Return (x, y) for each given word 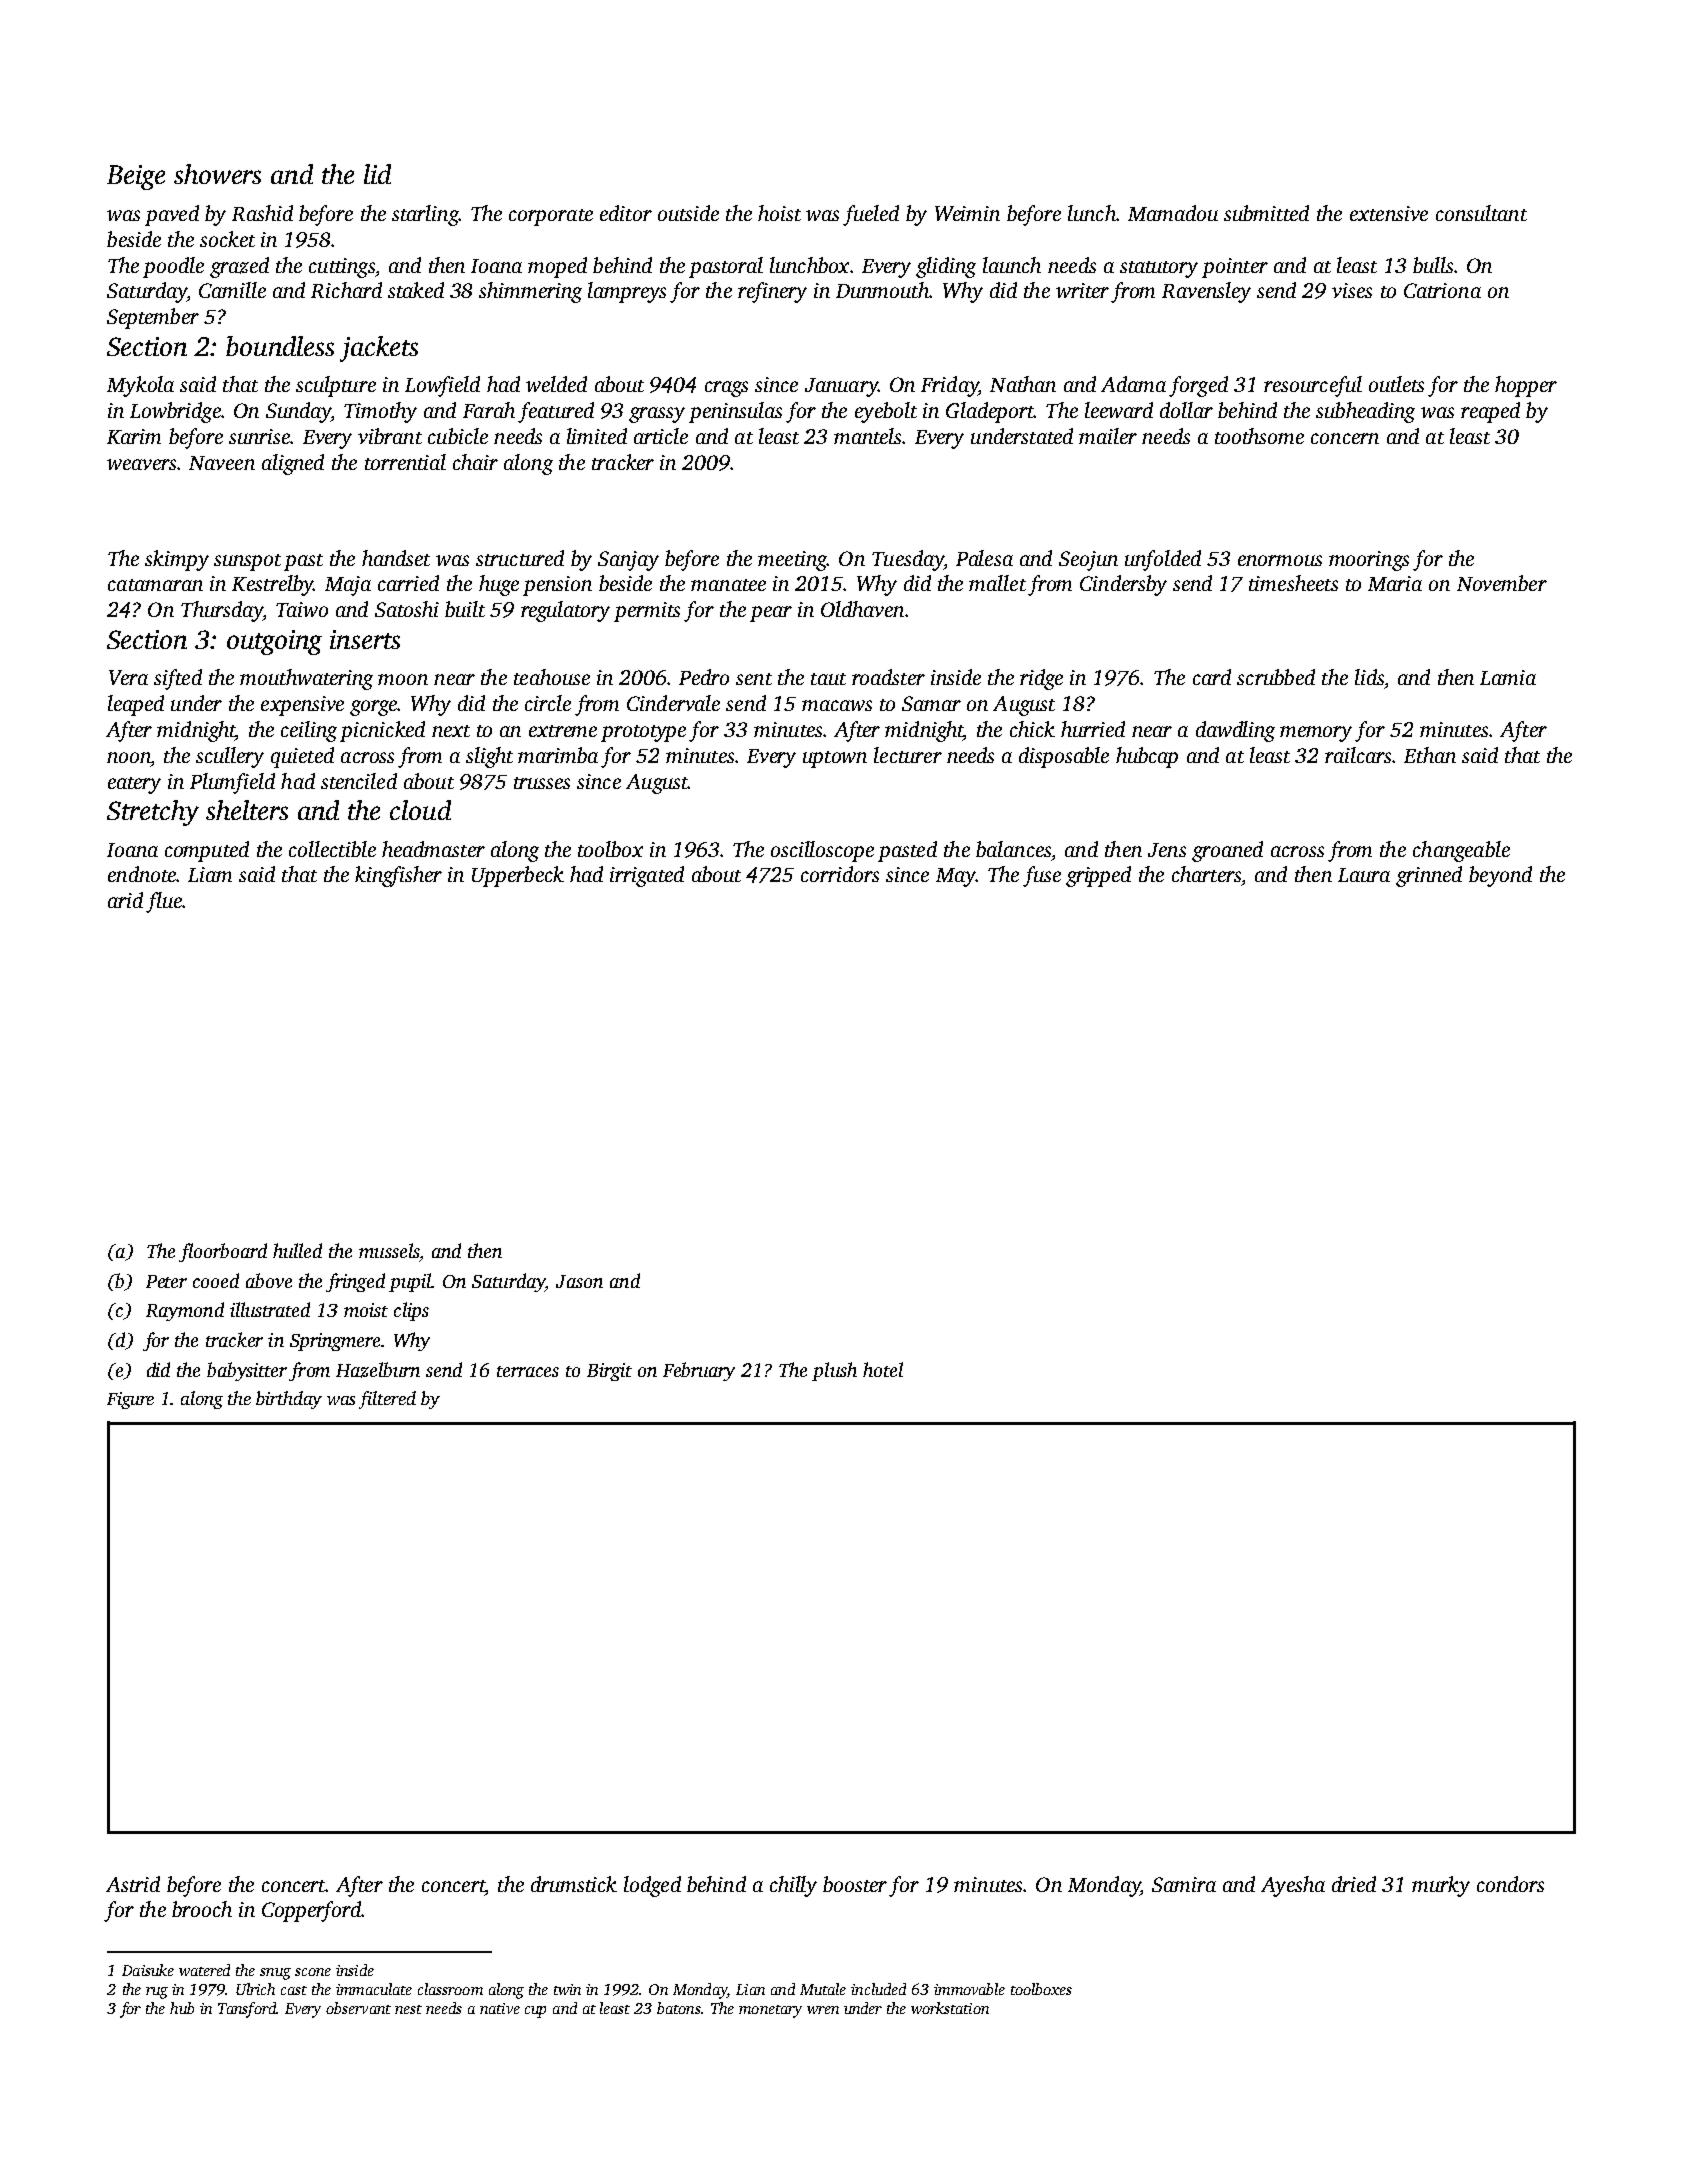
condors (1510, 1884)
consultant (1481, 213)
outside (688, 213)
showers (217, 174)
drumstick (574, 1884)
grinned (1429, 876)
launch (1012, 265)
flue (164, 902)
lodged (652, 1886)
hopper (1526, 386)
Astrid (133, 1884)
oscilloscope (822, 851)
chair (475, 462)
